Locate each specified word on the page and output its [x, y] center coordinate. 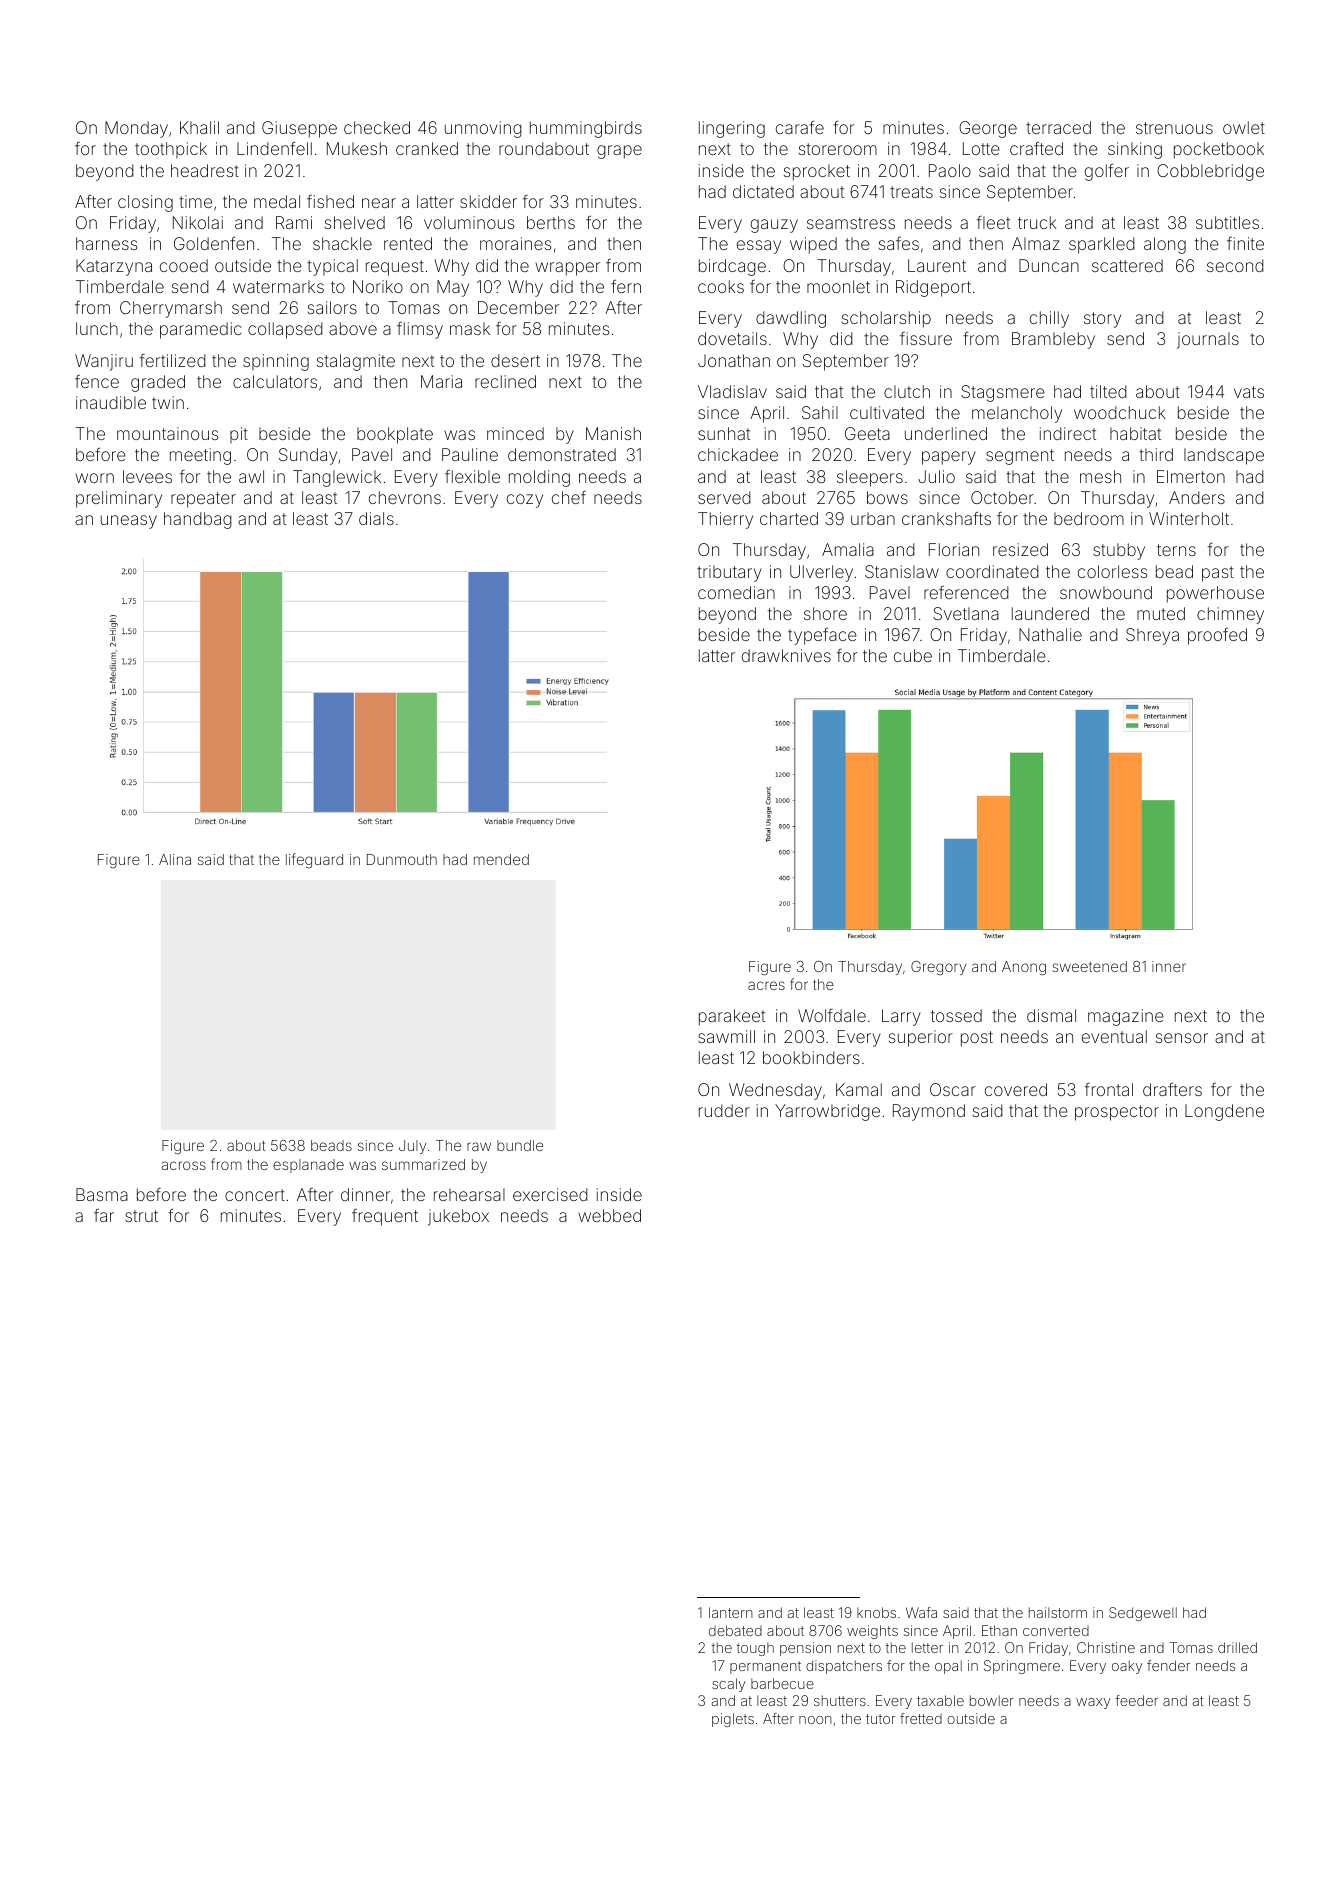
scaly [729, 1685]
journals [1208, 340]
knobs [876, 1612]
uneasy [129, 522]
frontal [1109, 1089]
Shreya [1152, 636]
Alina [175, 859]
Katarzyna [114, 267]
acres [766, 985]
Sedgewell [1143, 1614]
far [104, 1215]
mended [501, 859]
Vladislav [732, 391]
